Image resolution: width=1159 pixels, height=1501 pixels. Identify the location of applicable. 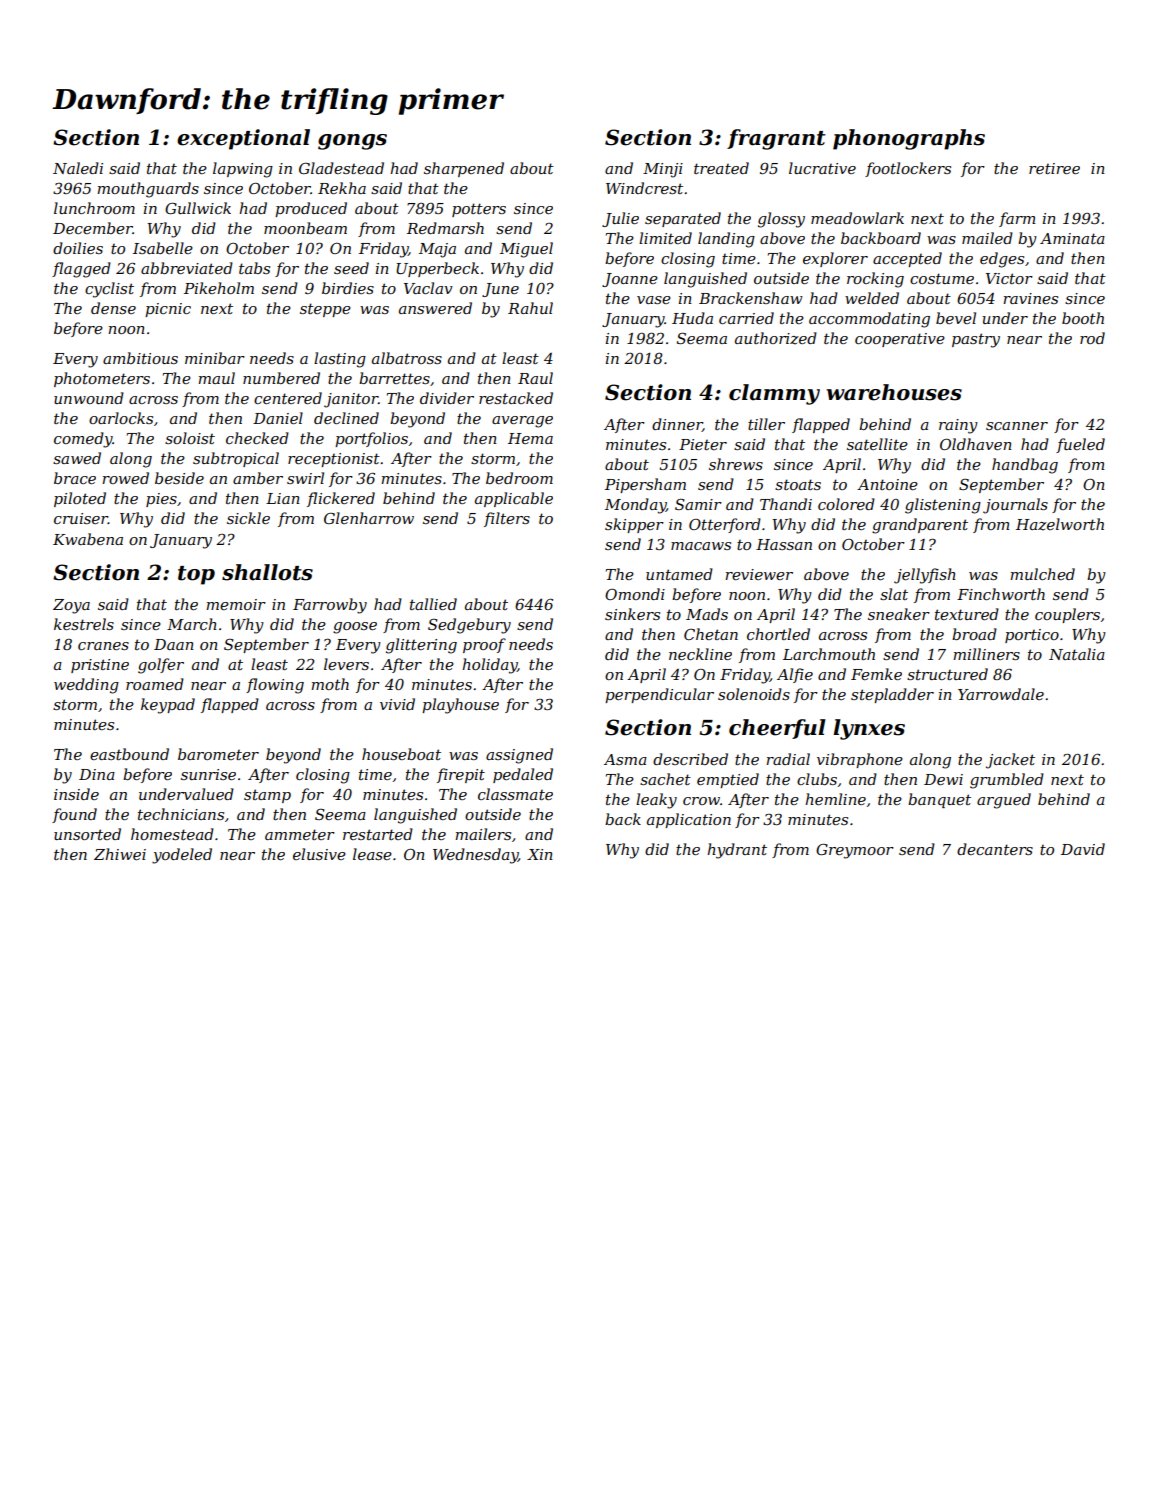
(514, 499).
